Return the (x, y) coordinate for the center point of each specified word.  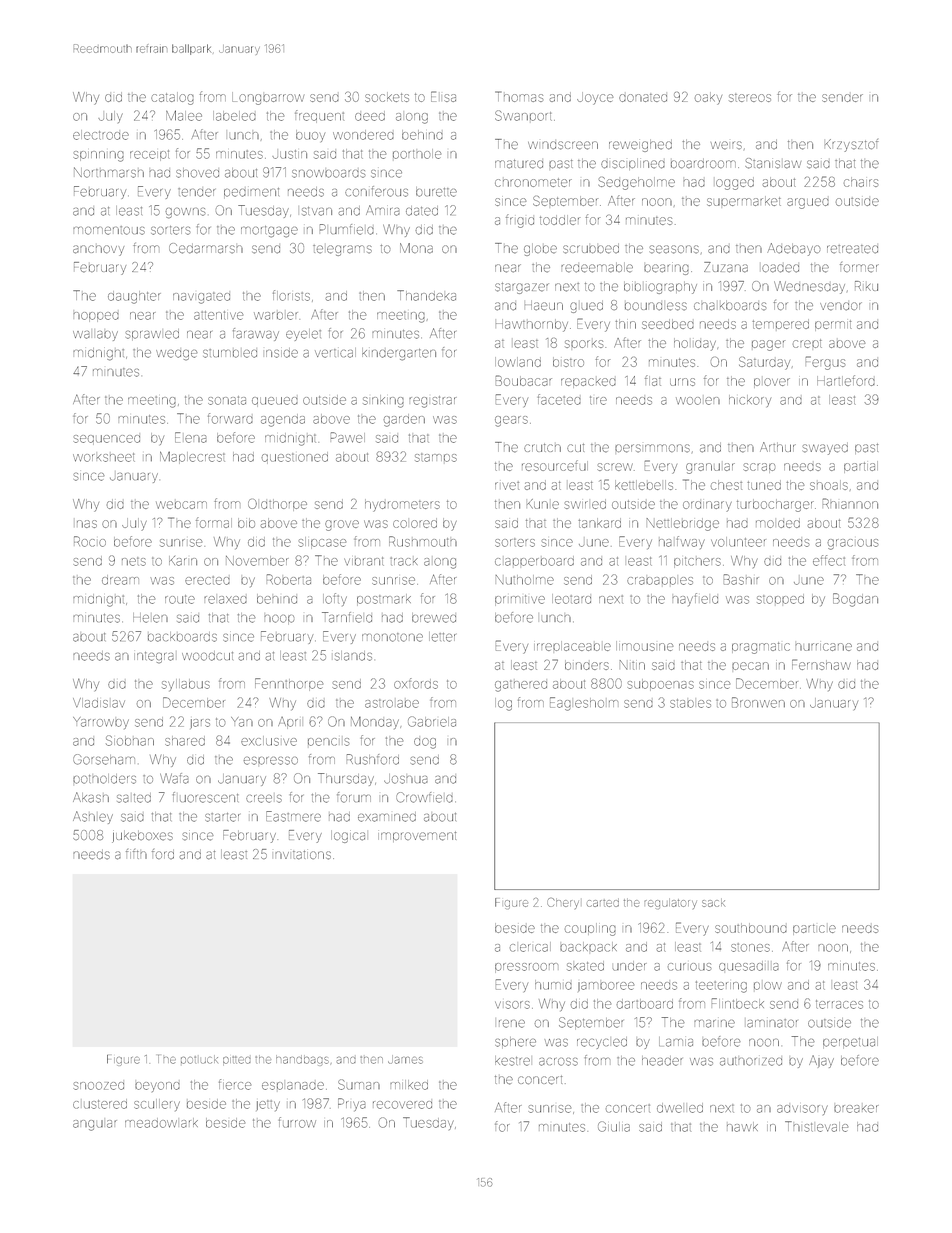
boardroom (703, 164)
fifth (136, 854)
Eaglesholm (584, 704)
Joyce (595, 98)
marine (714, 1024)
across (558, 1062)
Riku (866, 286)
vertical (335, 353)
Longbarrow (268, 98)
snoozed (99, 1086)
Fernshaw (821, 664)
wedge (177, 355)
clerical (530, 947)
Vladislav (99, 703)
